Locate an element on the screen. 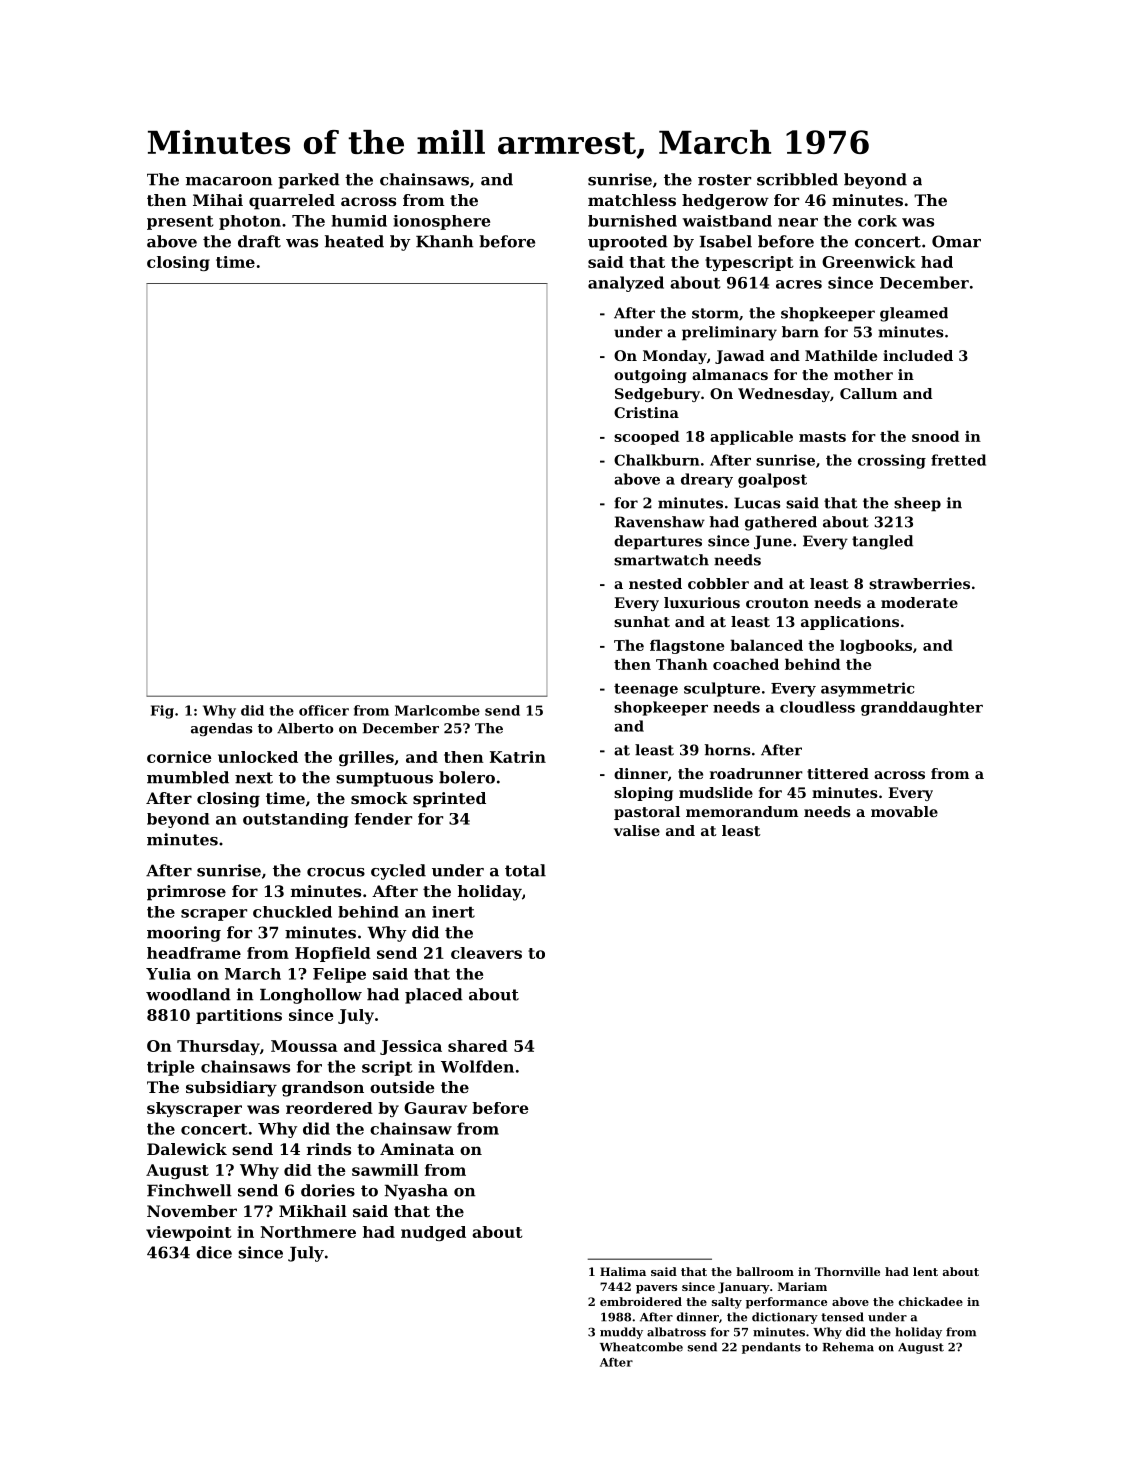  ionosphere is located at coordinates (441, 222).
